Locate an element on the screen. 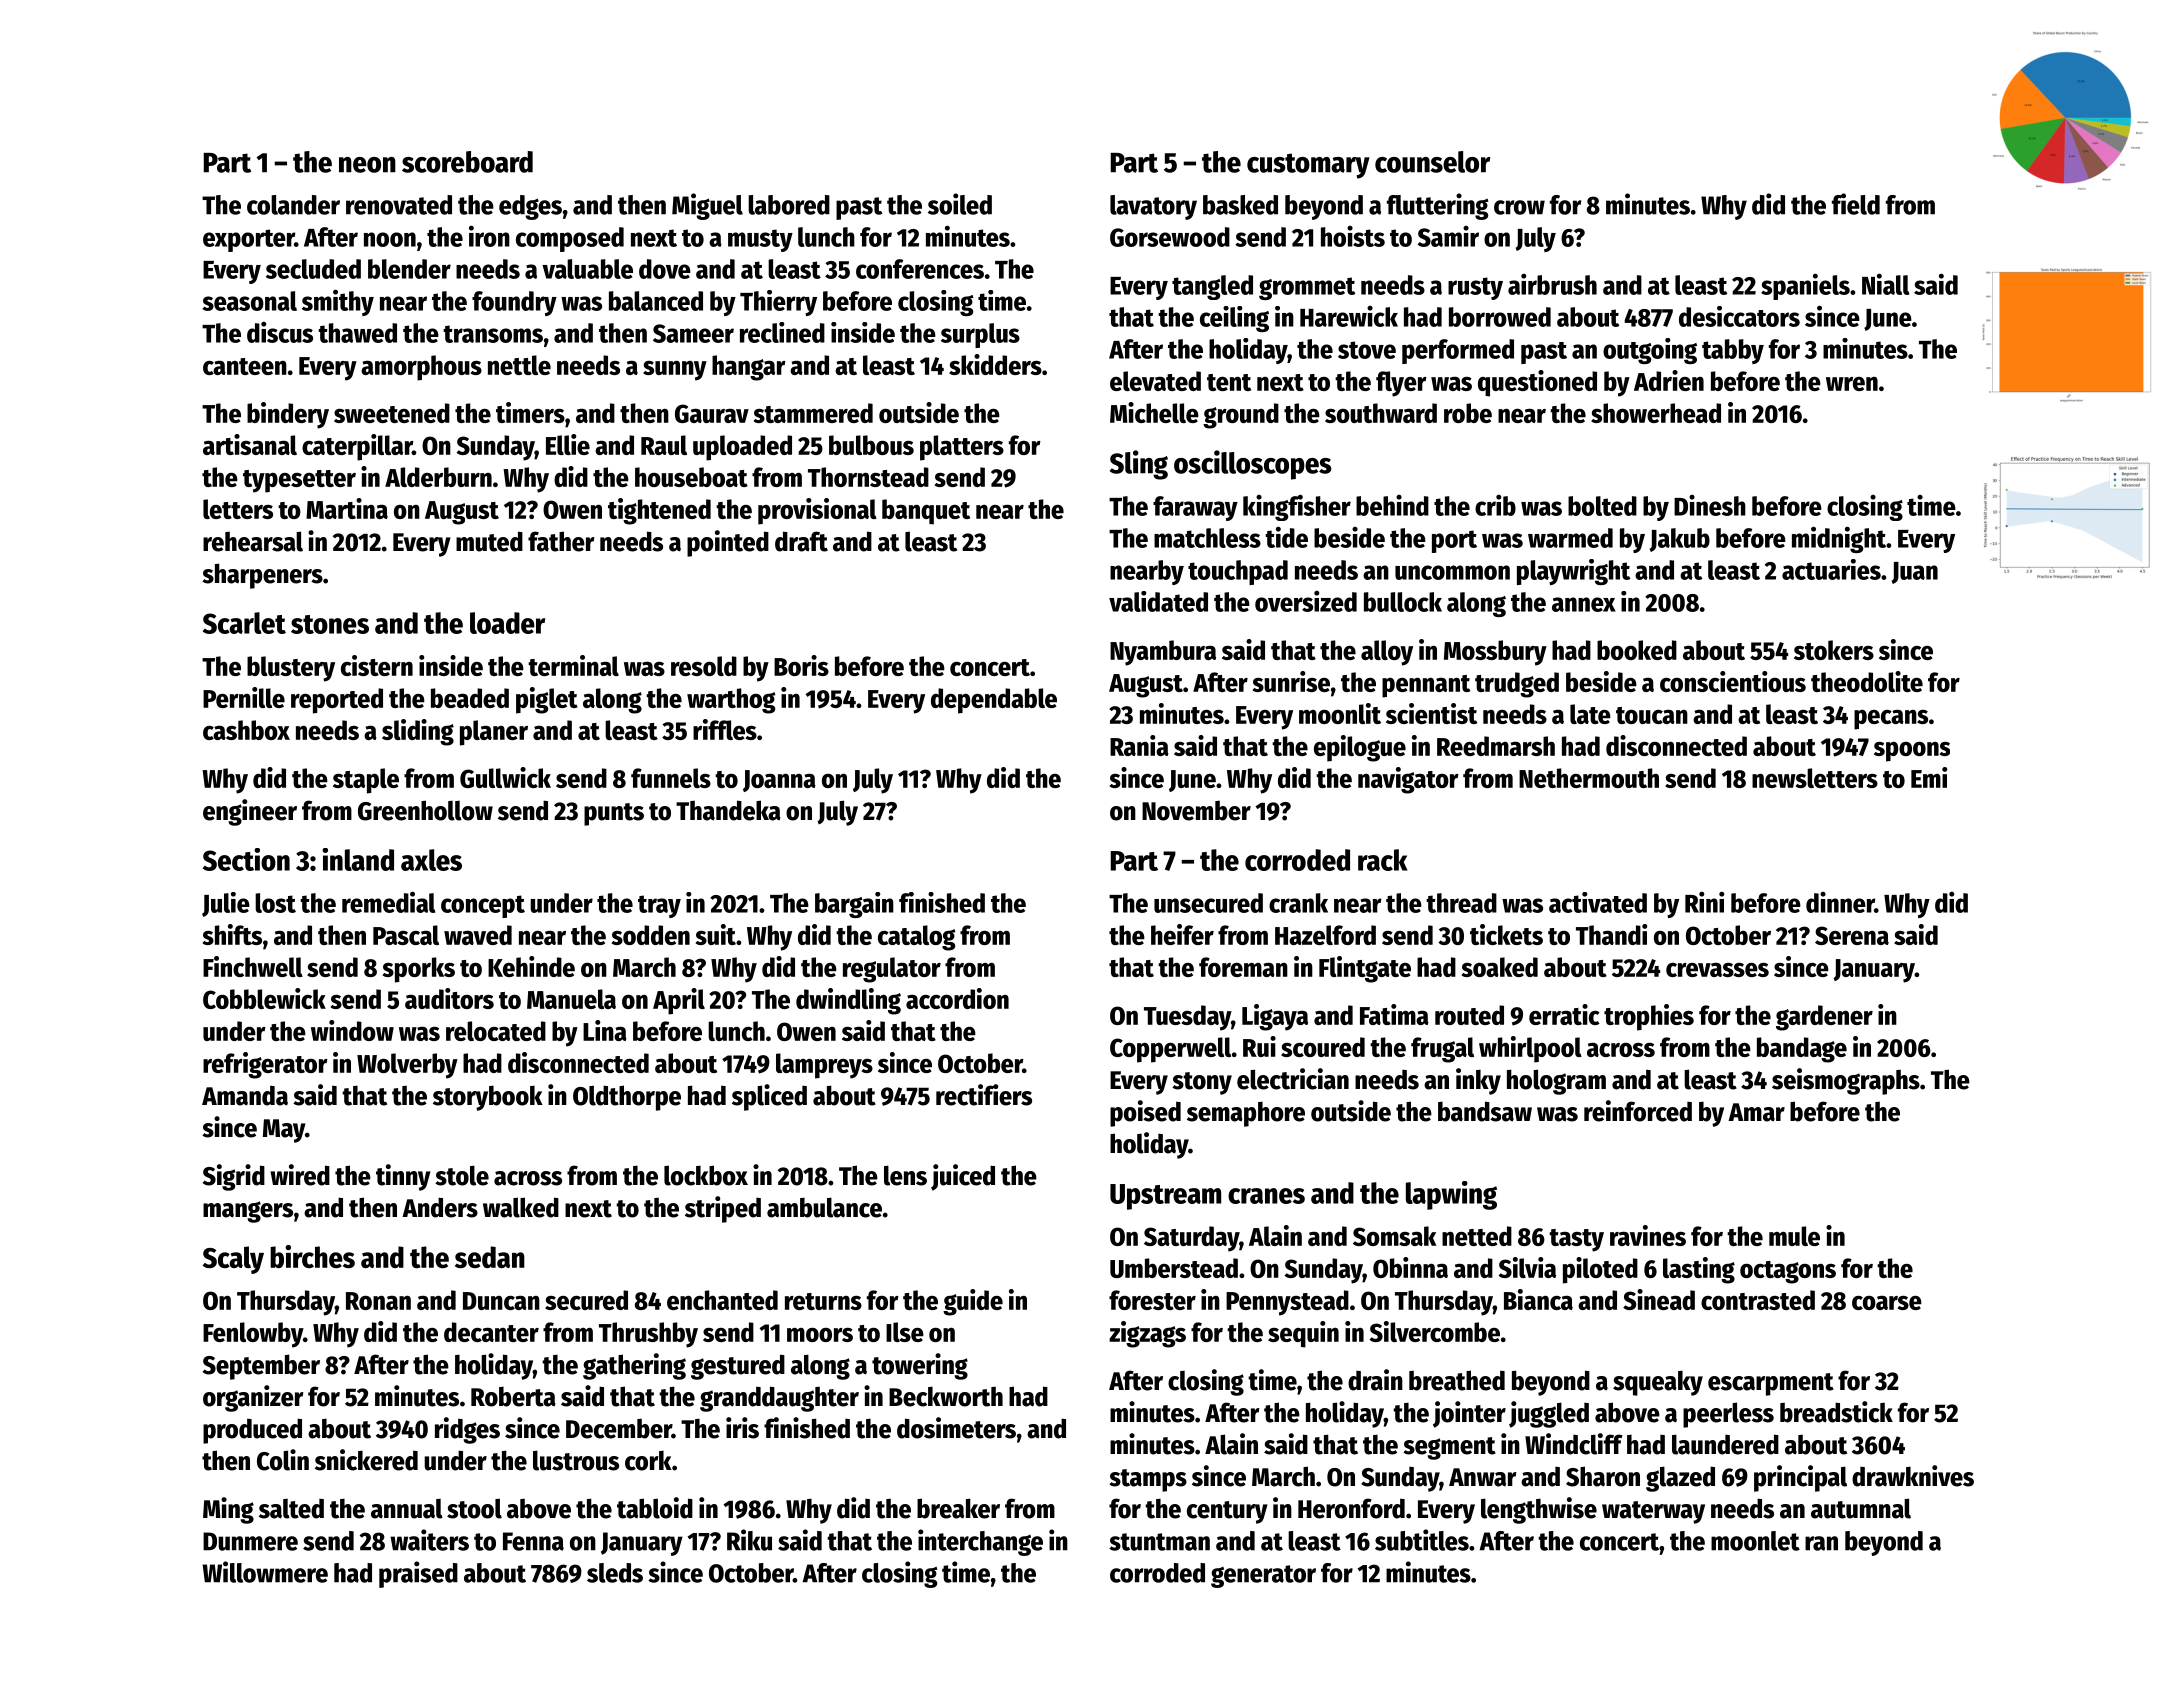 The image size is (2178, 1683). artisanal is located at coordinates (250, 444).
